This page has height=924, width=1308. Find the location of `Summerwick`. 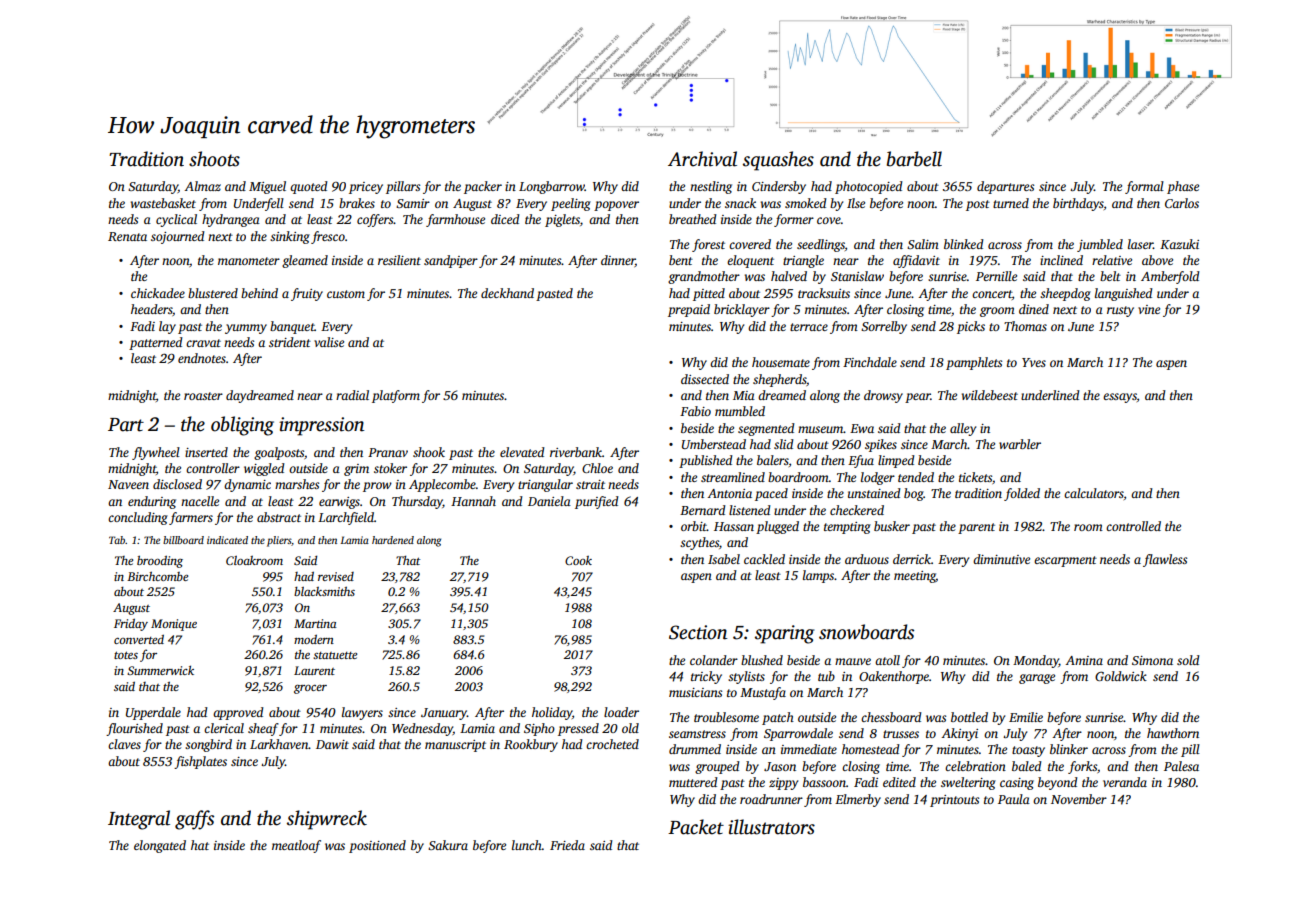

Summerwick is located at coordinates (160, 670).
